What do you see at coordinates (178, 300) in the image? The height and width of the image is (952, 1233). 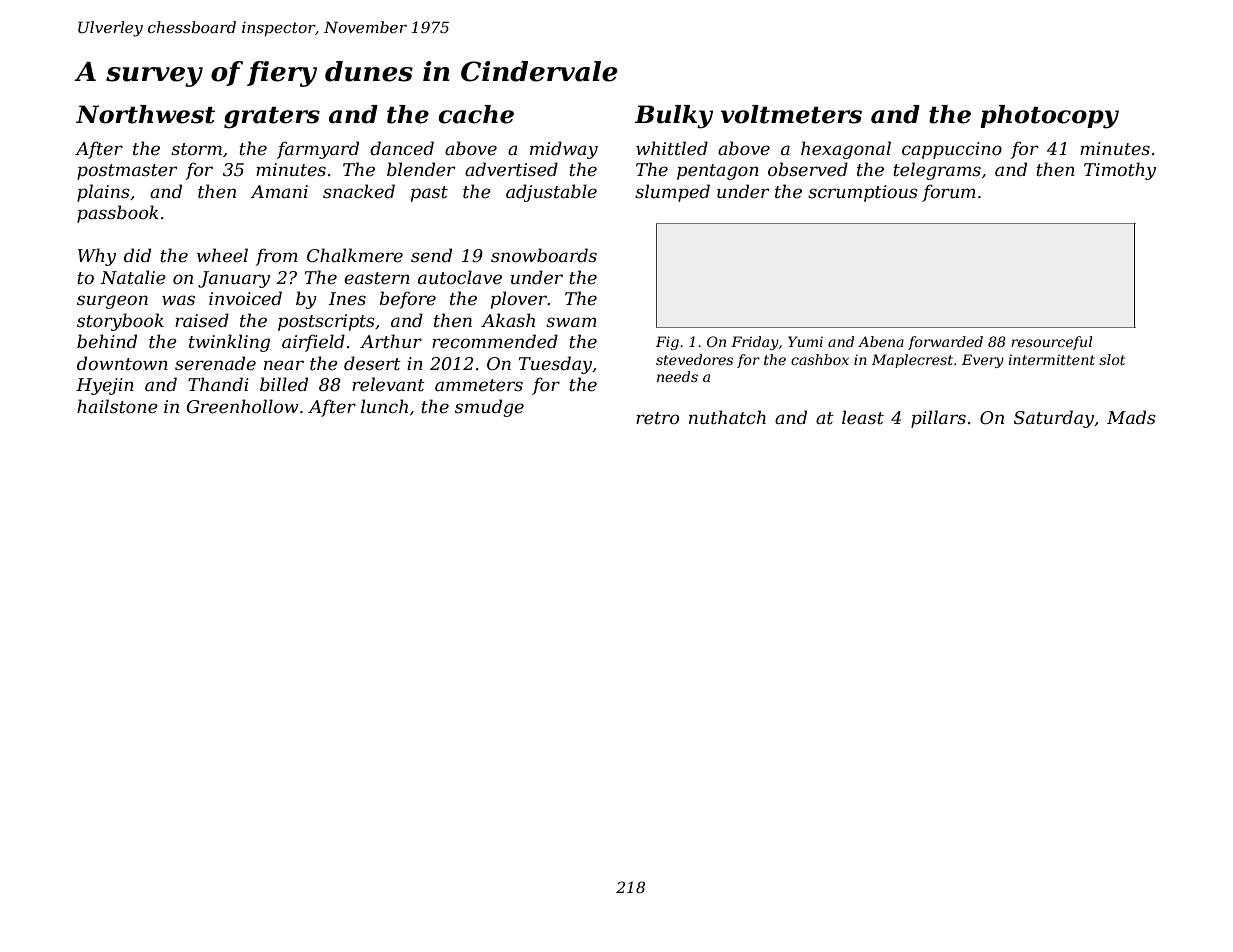 I see `was` at bounding box center [178, 300].
